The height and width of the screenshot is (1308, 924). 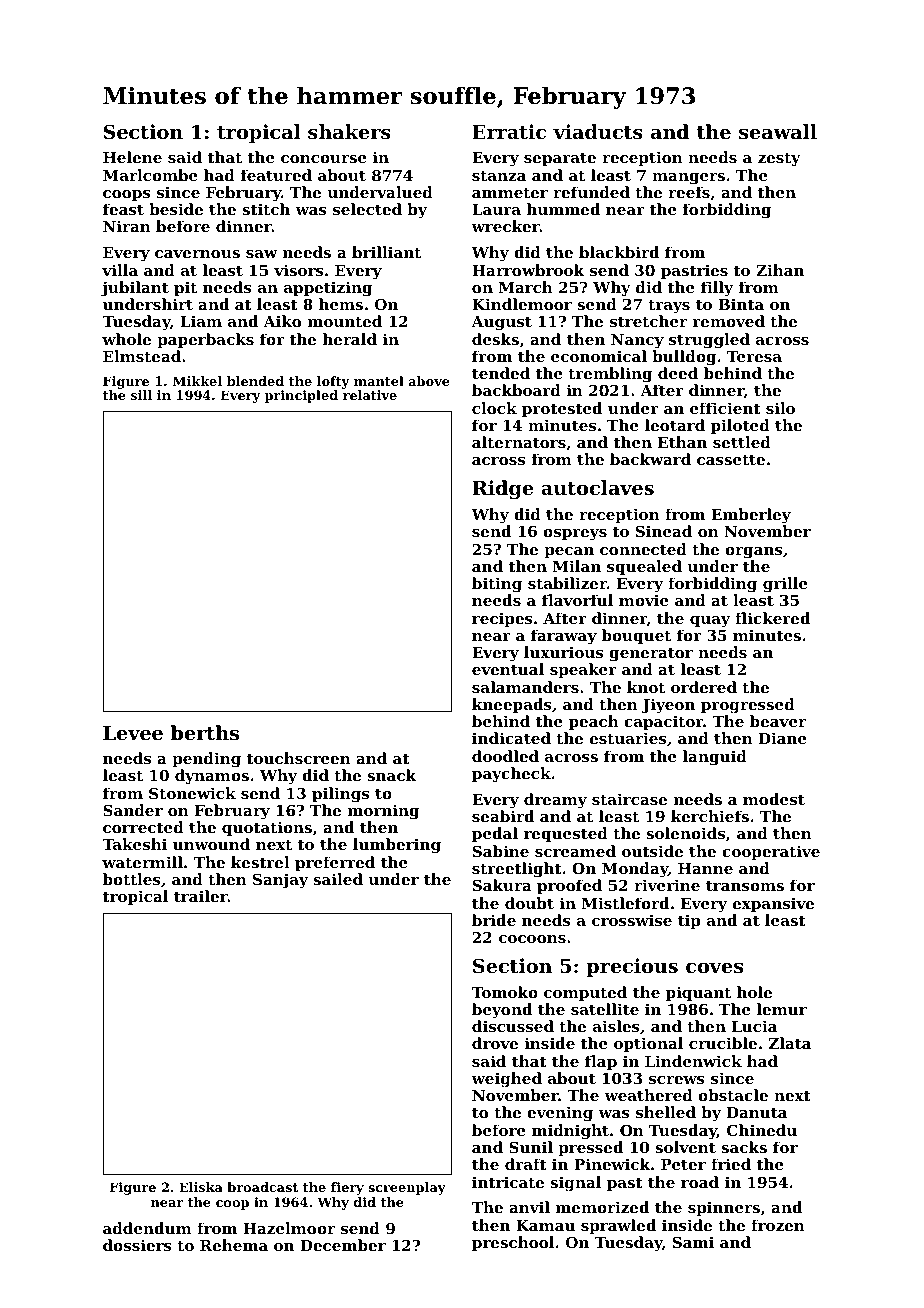 I want to click on biting, so click(x=497, y=585).
